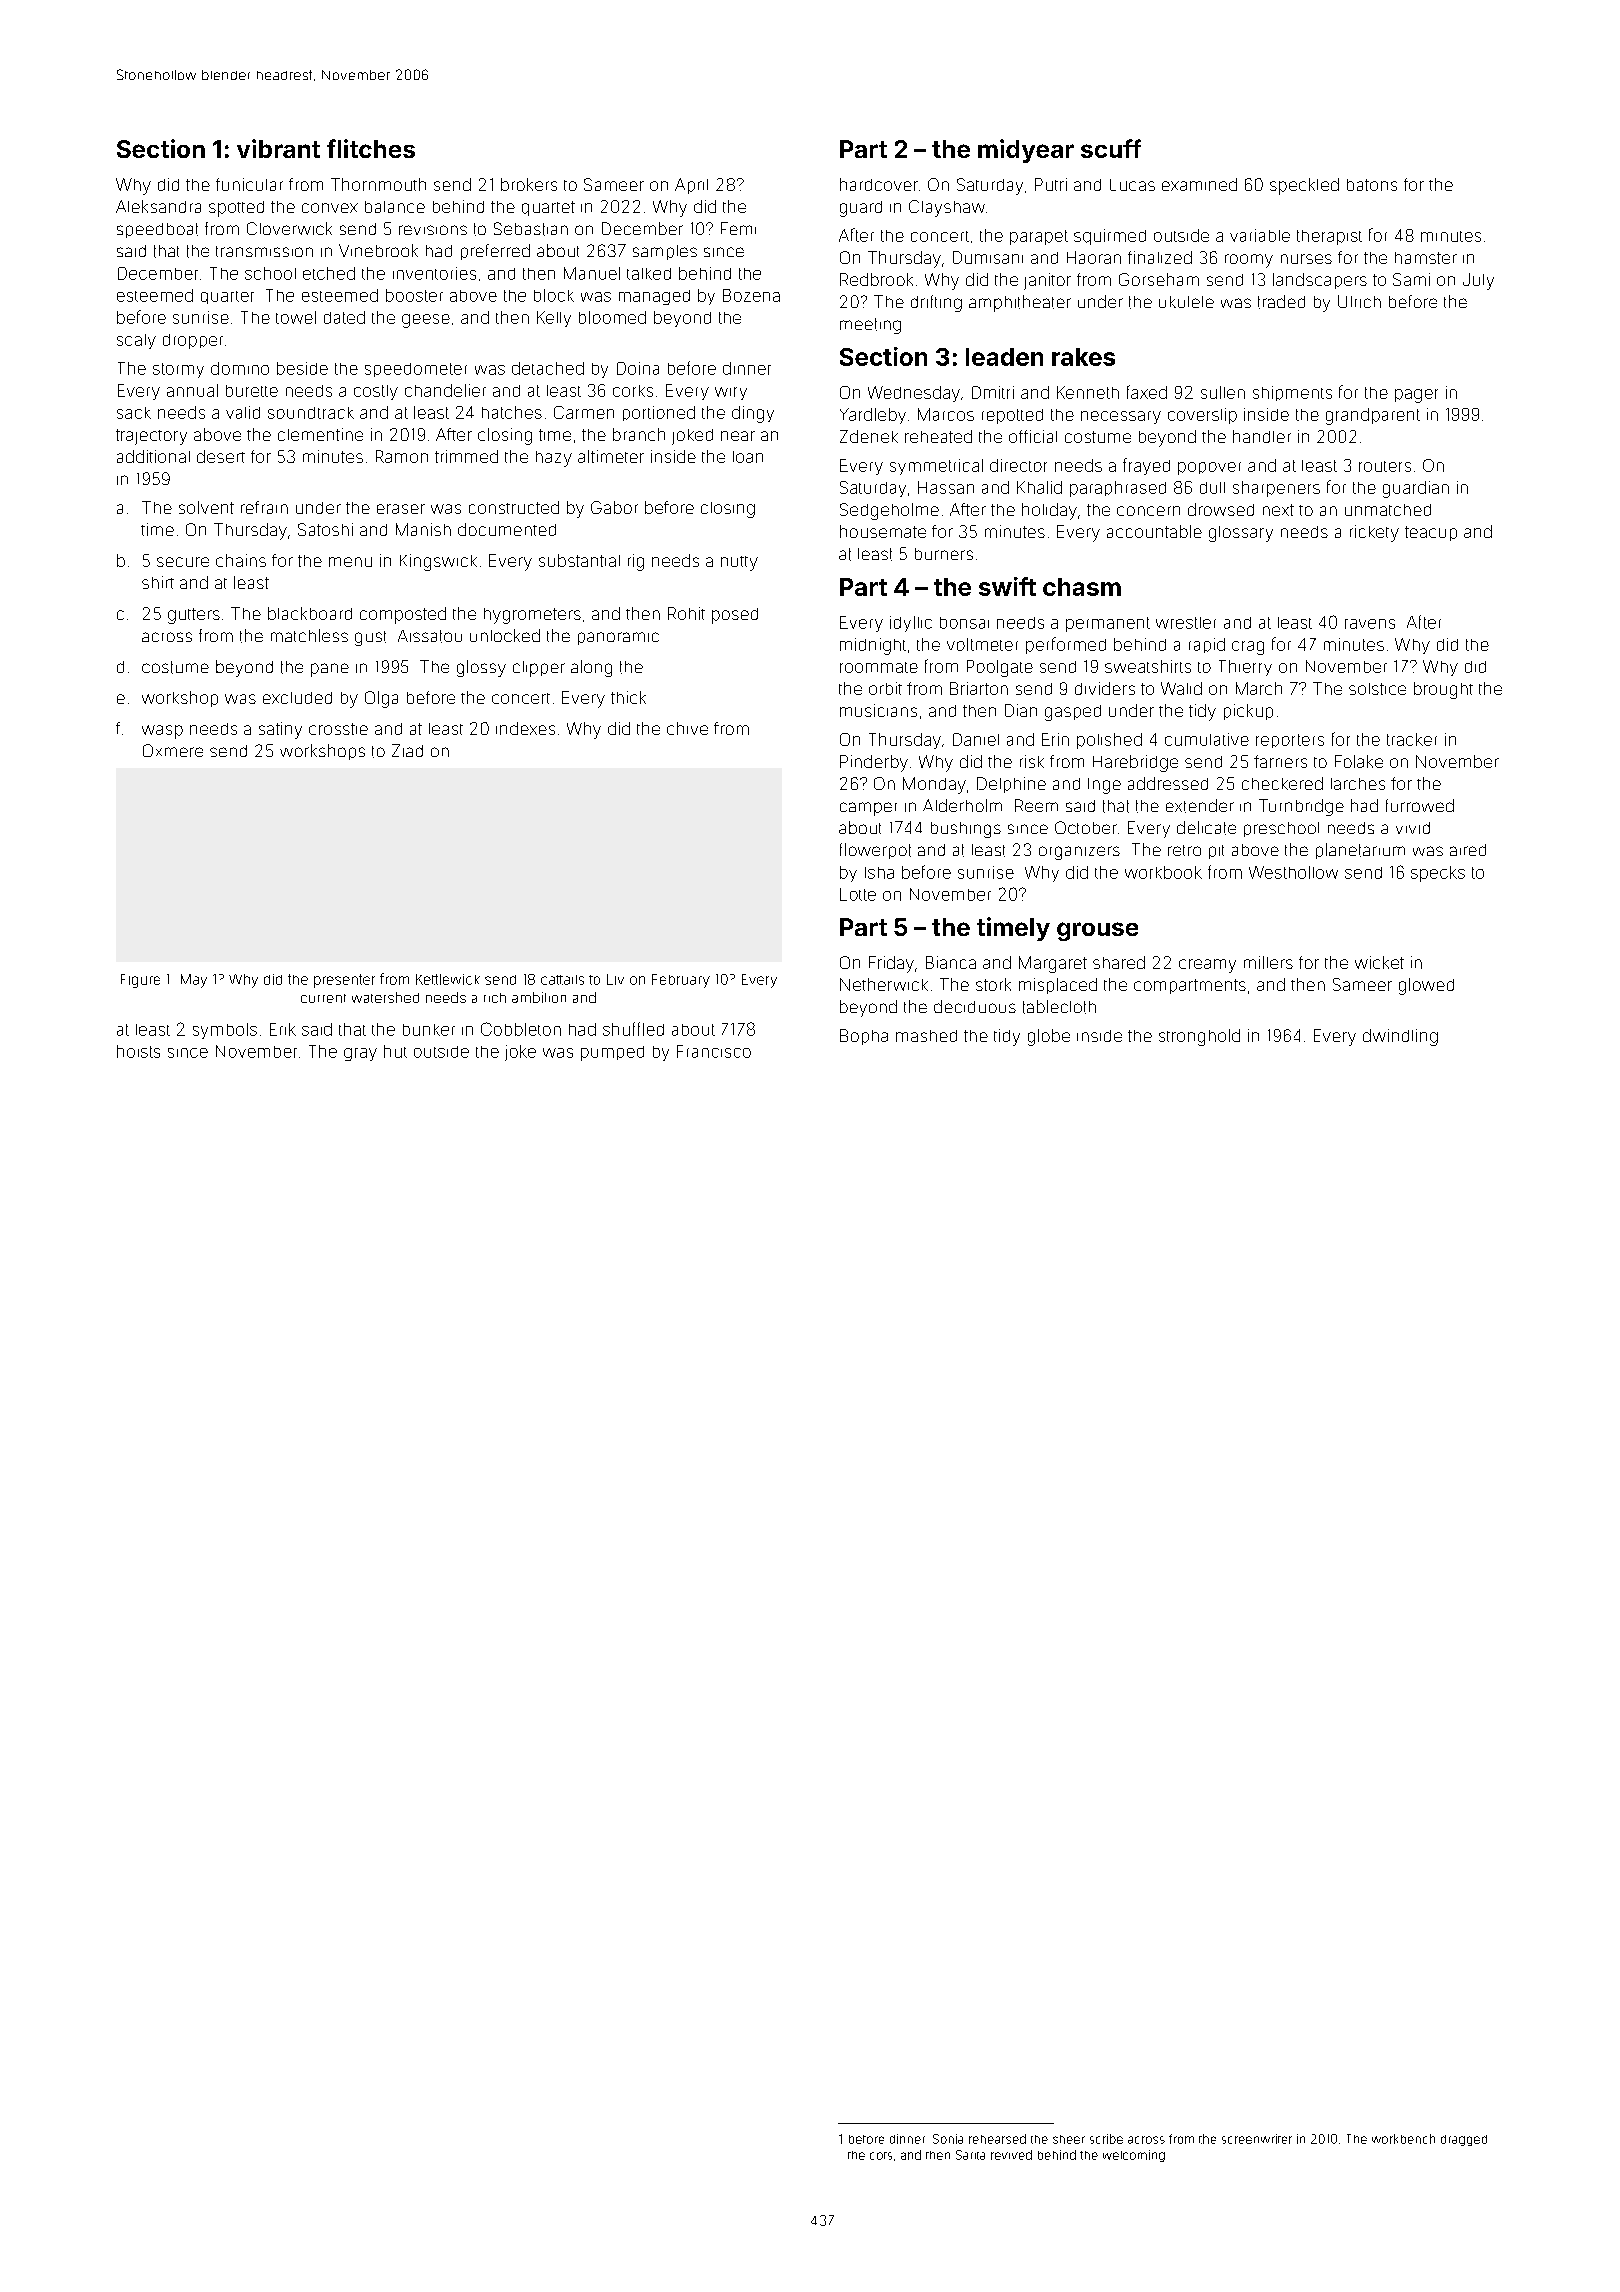  I want to click on screenwriter, so click(1257, 2139).
